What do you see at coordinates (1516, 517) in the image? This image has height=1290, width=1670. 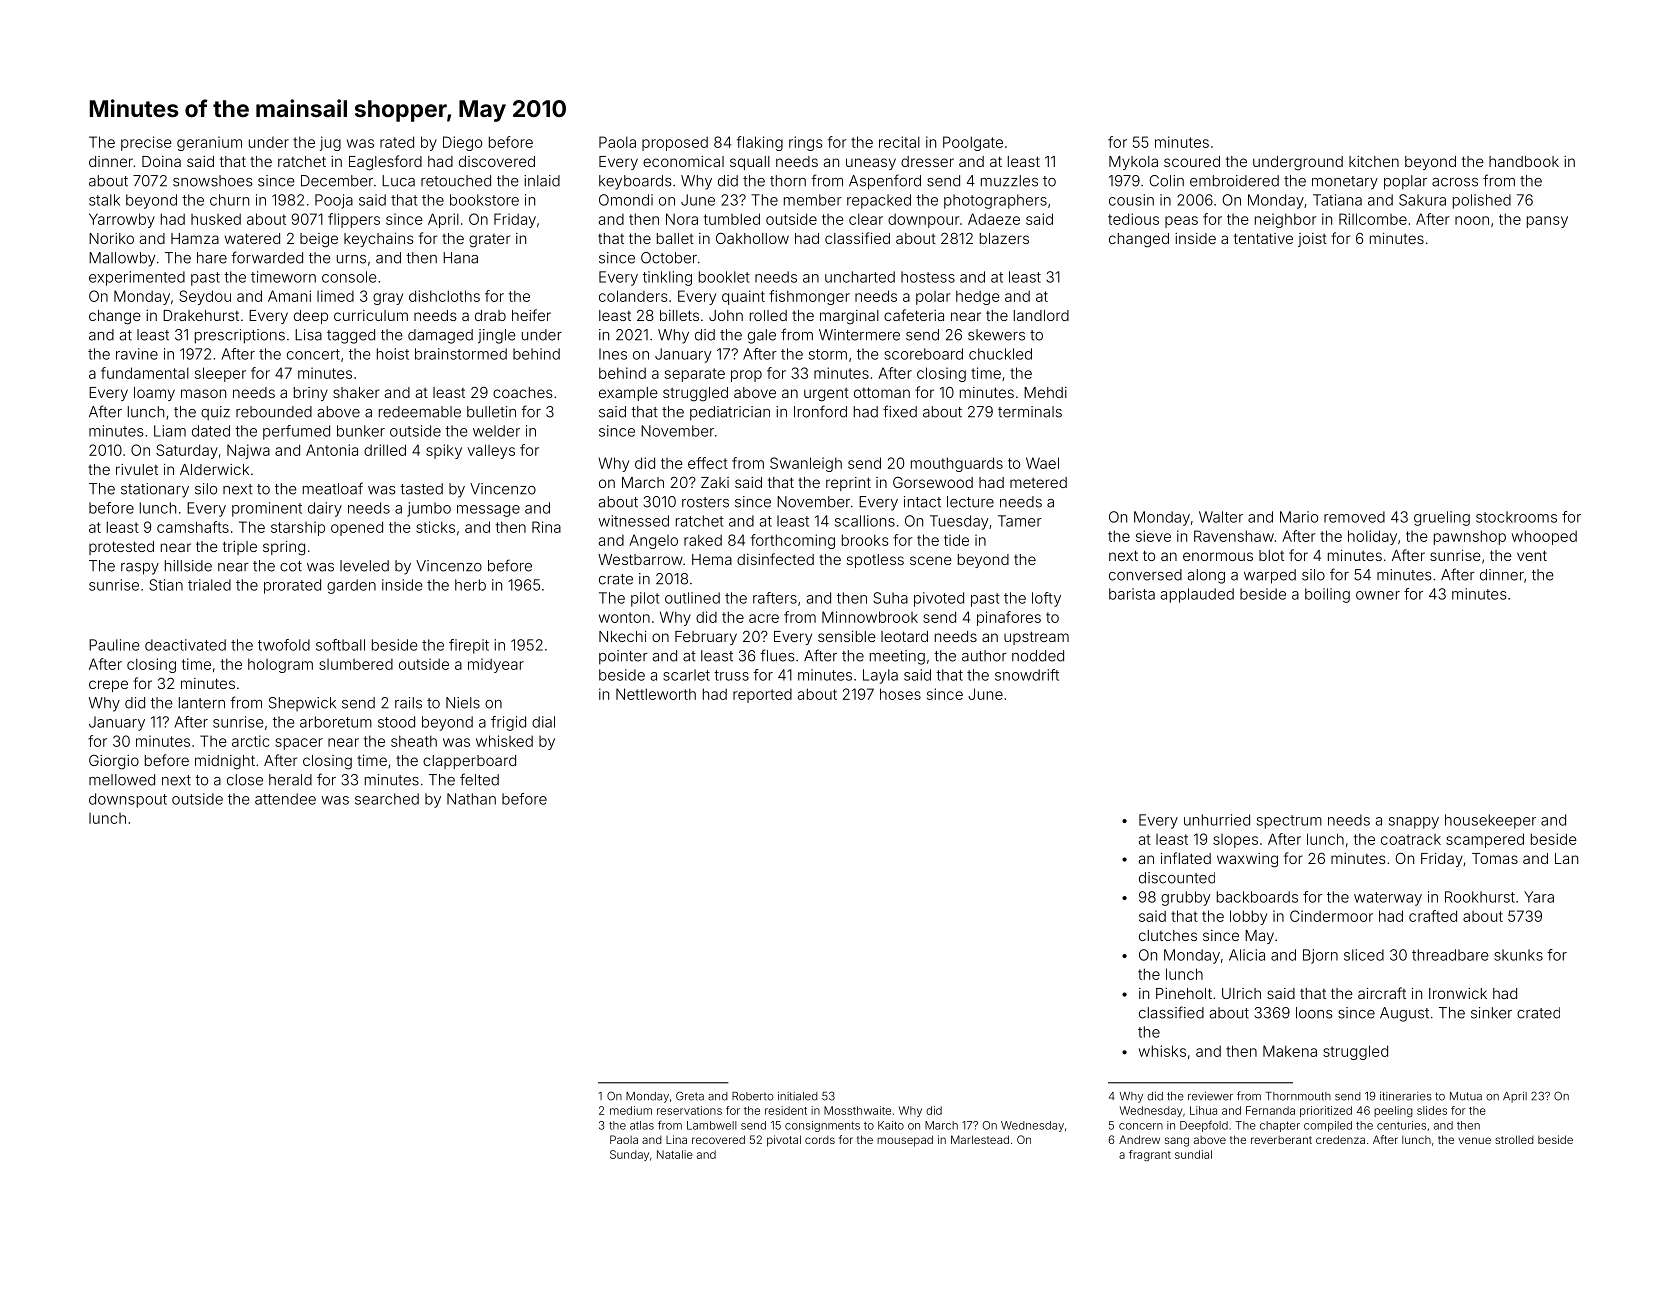 I see `stockrooms` at bounding box center [1516, 517].
